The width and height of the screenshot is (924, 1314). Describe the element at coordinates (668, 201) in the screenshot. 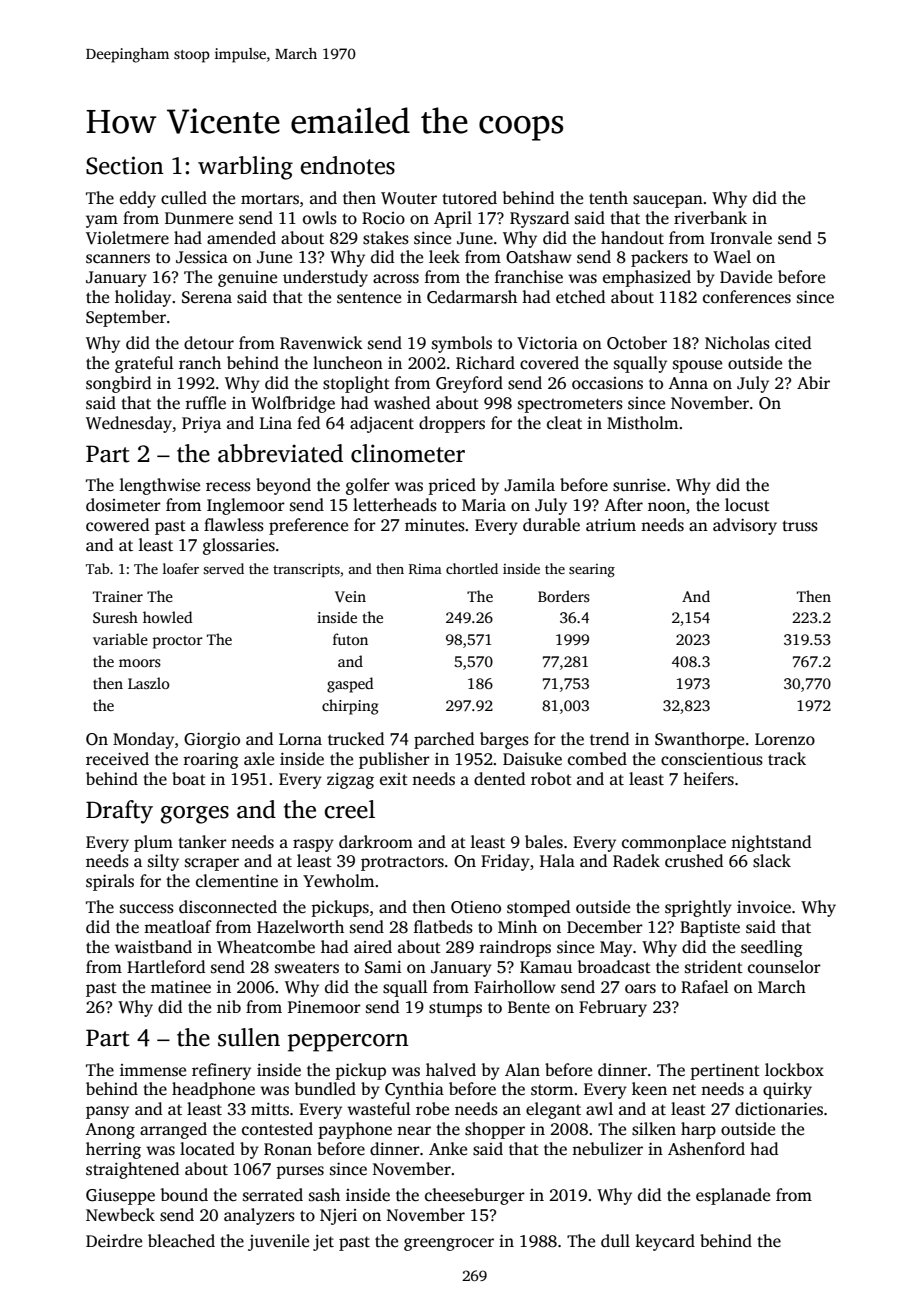

I see `saucepan` at that location.
